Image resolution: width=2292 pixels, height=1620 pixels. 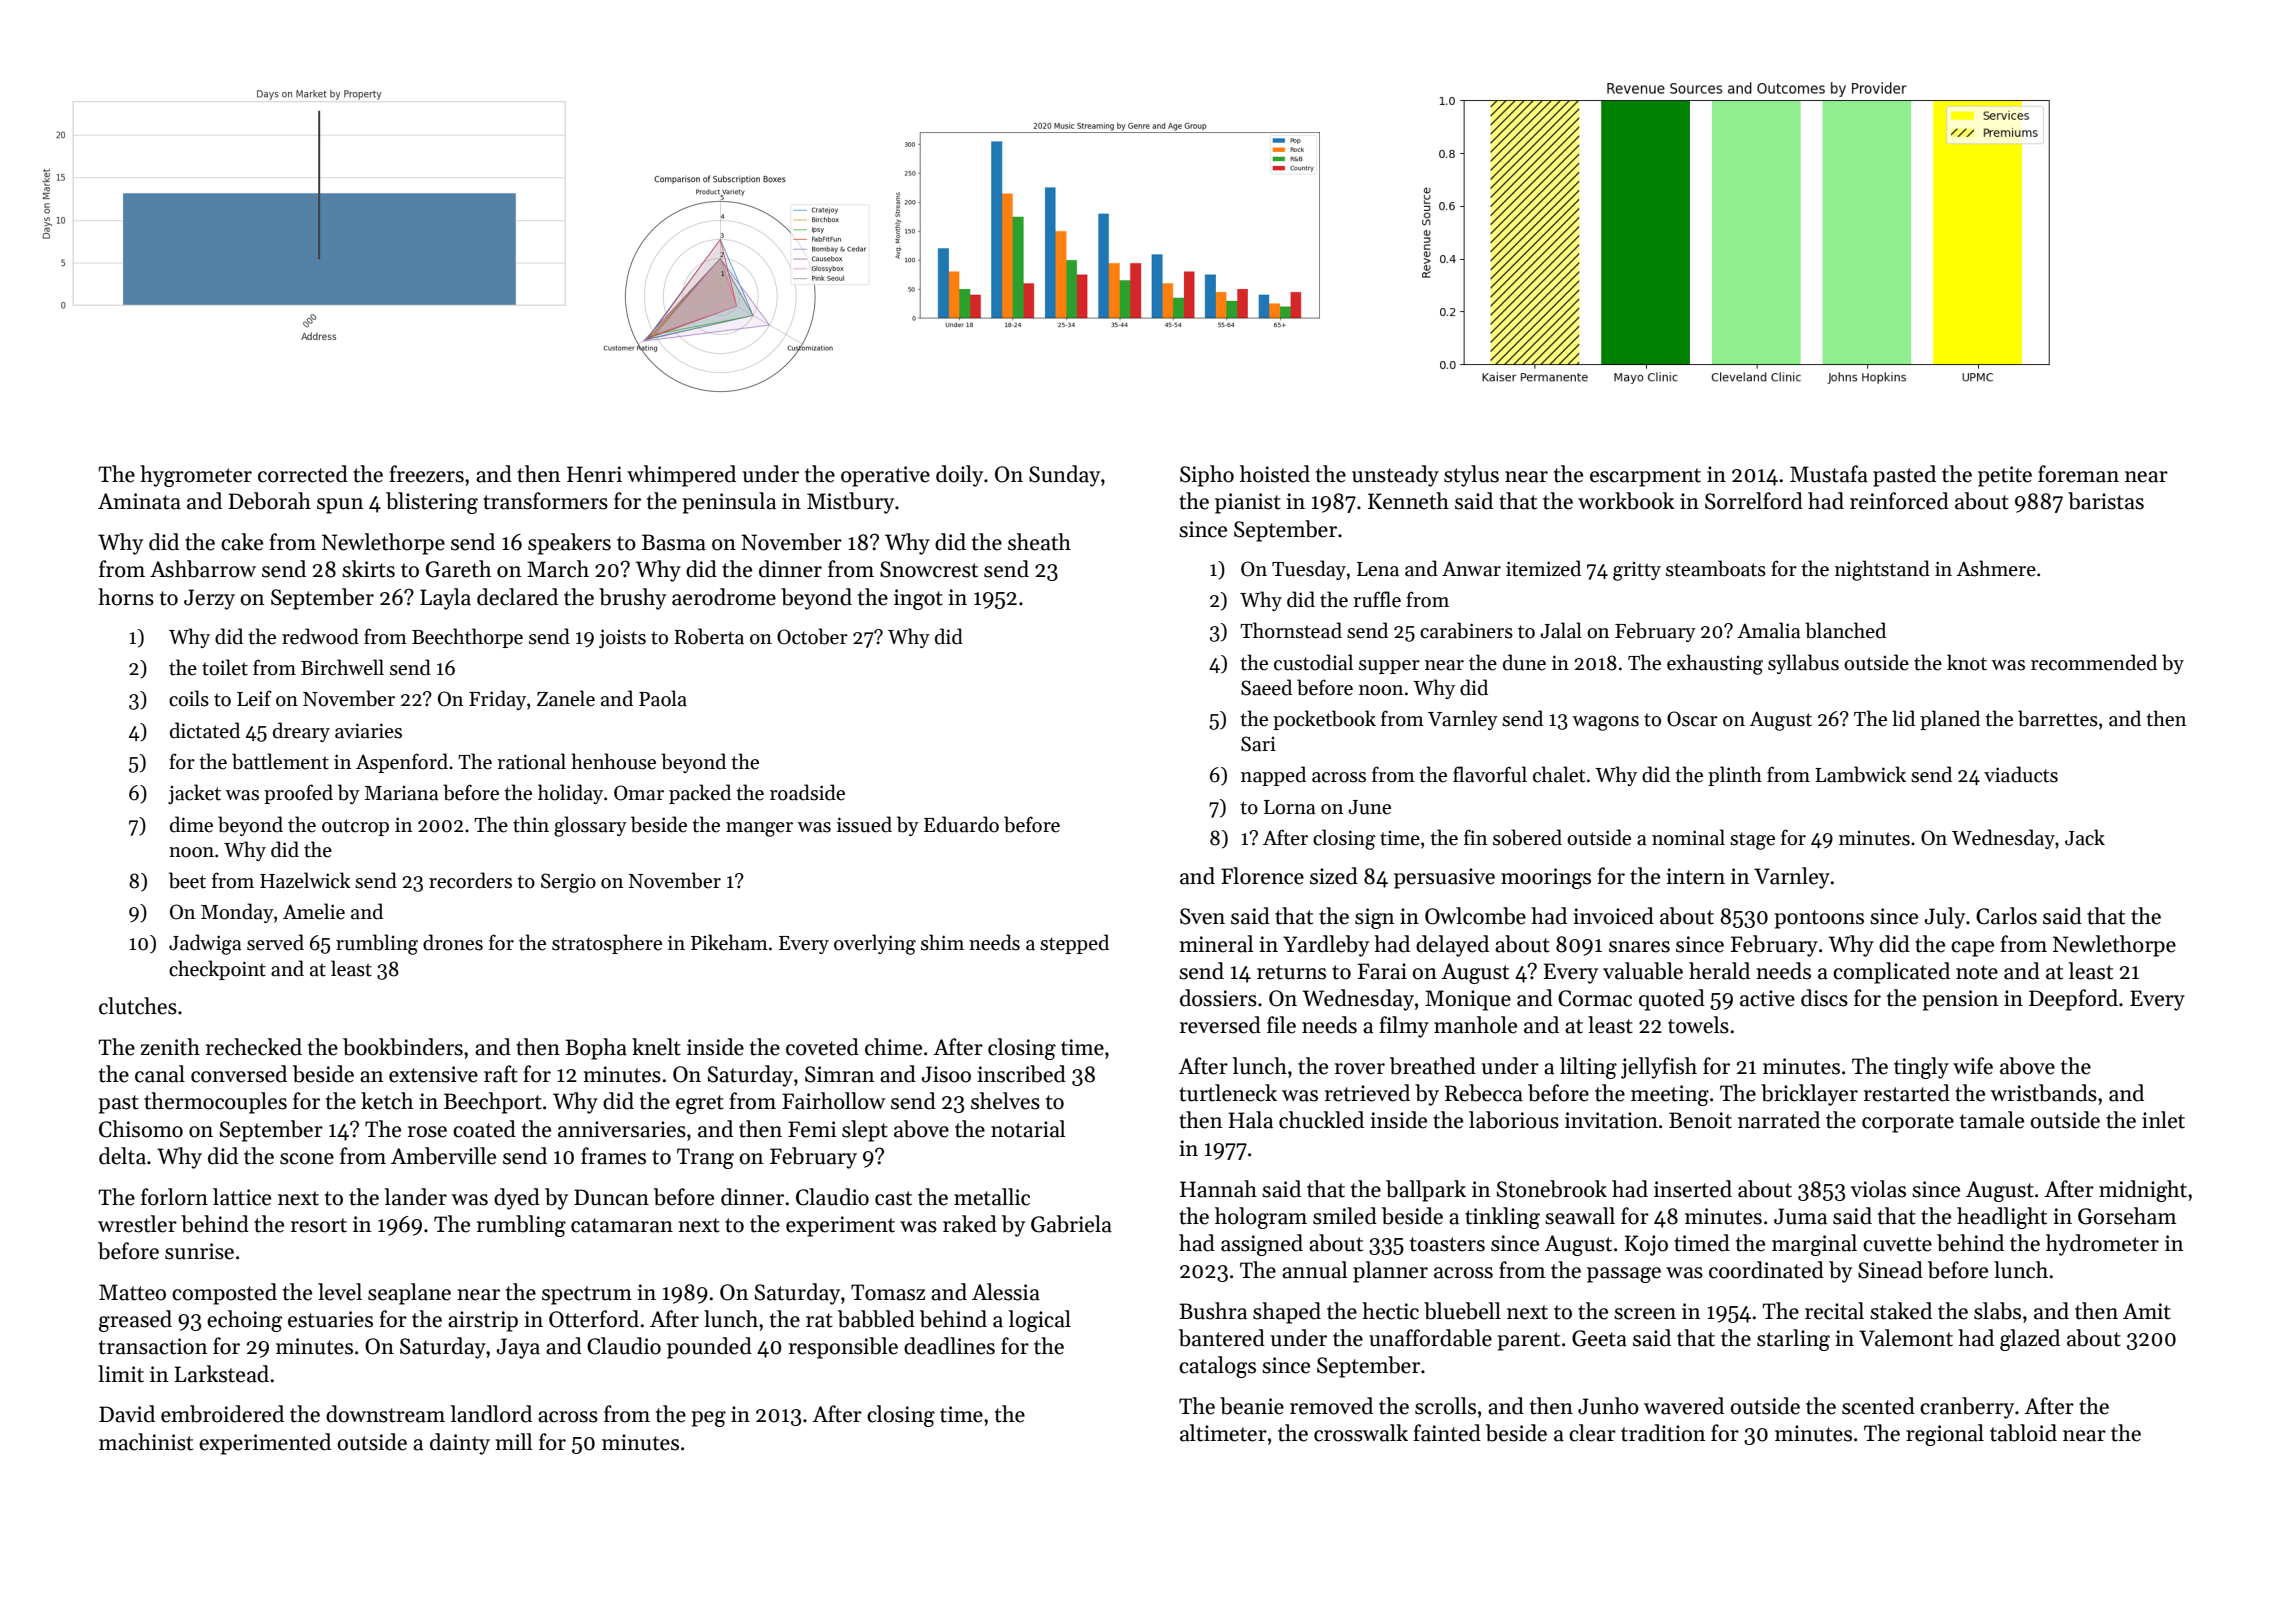 What do you see at coordinates (708, 1419) in the screenshot?
I see `peg` at bounding box center [708, 1419].
